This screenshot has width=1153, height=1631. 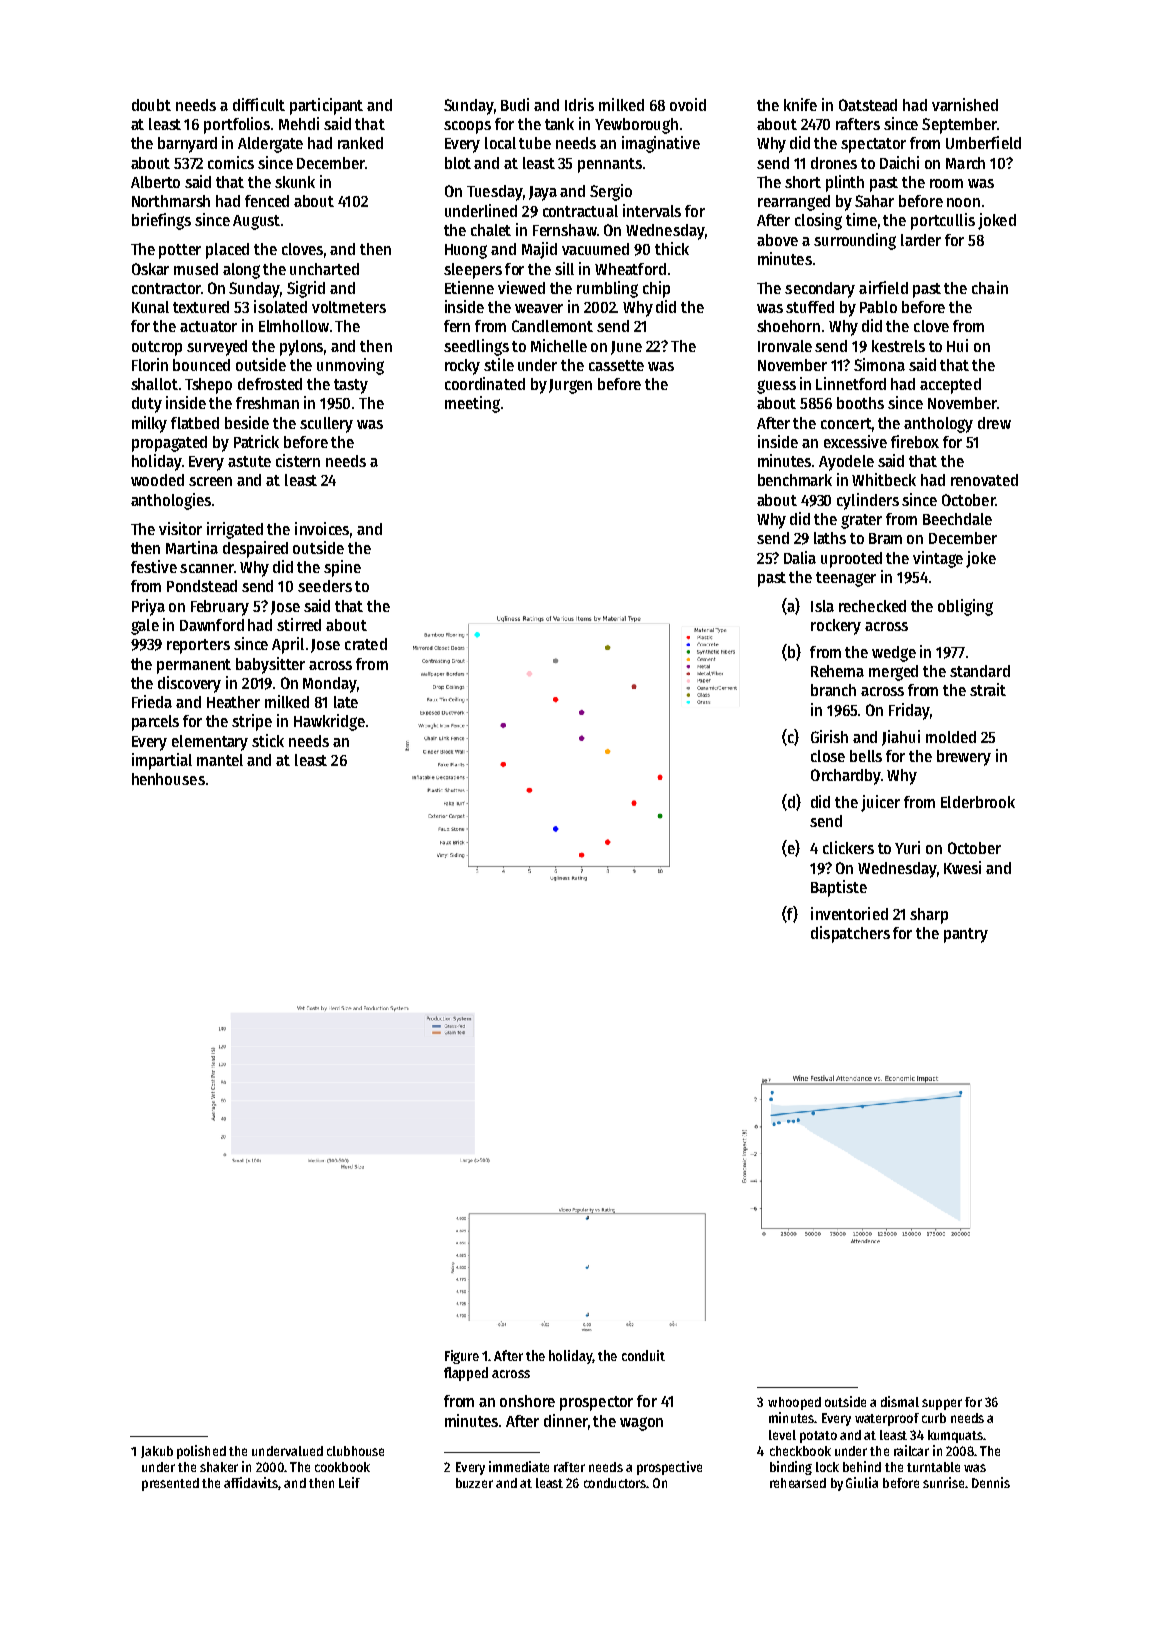 What do you see at coordinates (964, 758) in the screenshot?
I see `brewery` at bounding box center [964, 758].
